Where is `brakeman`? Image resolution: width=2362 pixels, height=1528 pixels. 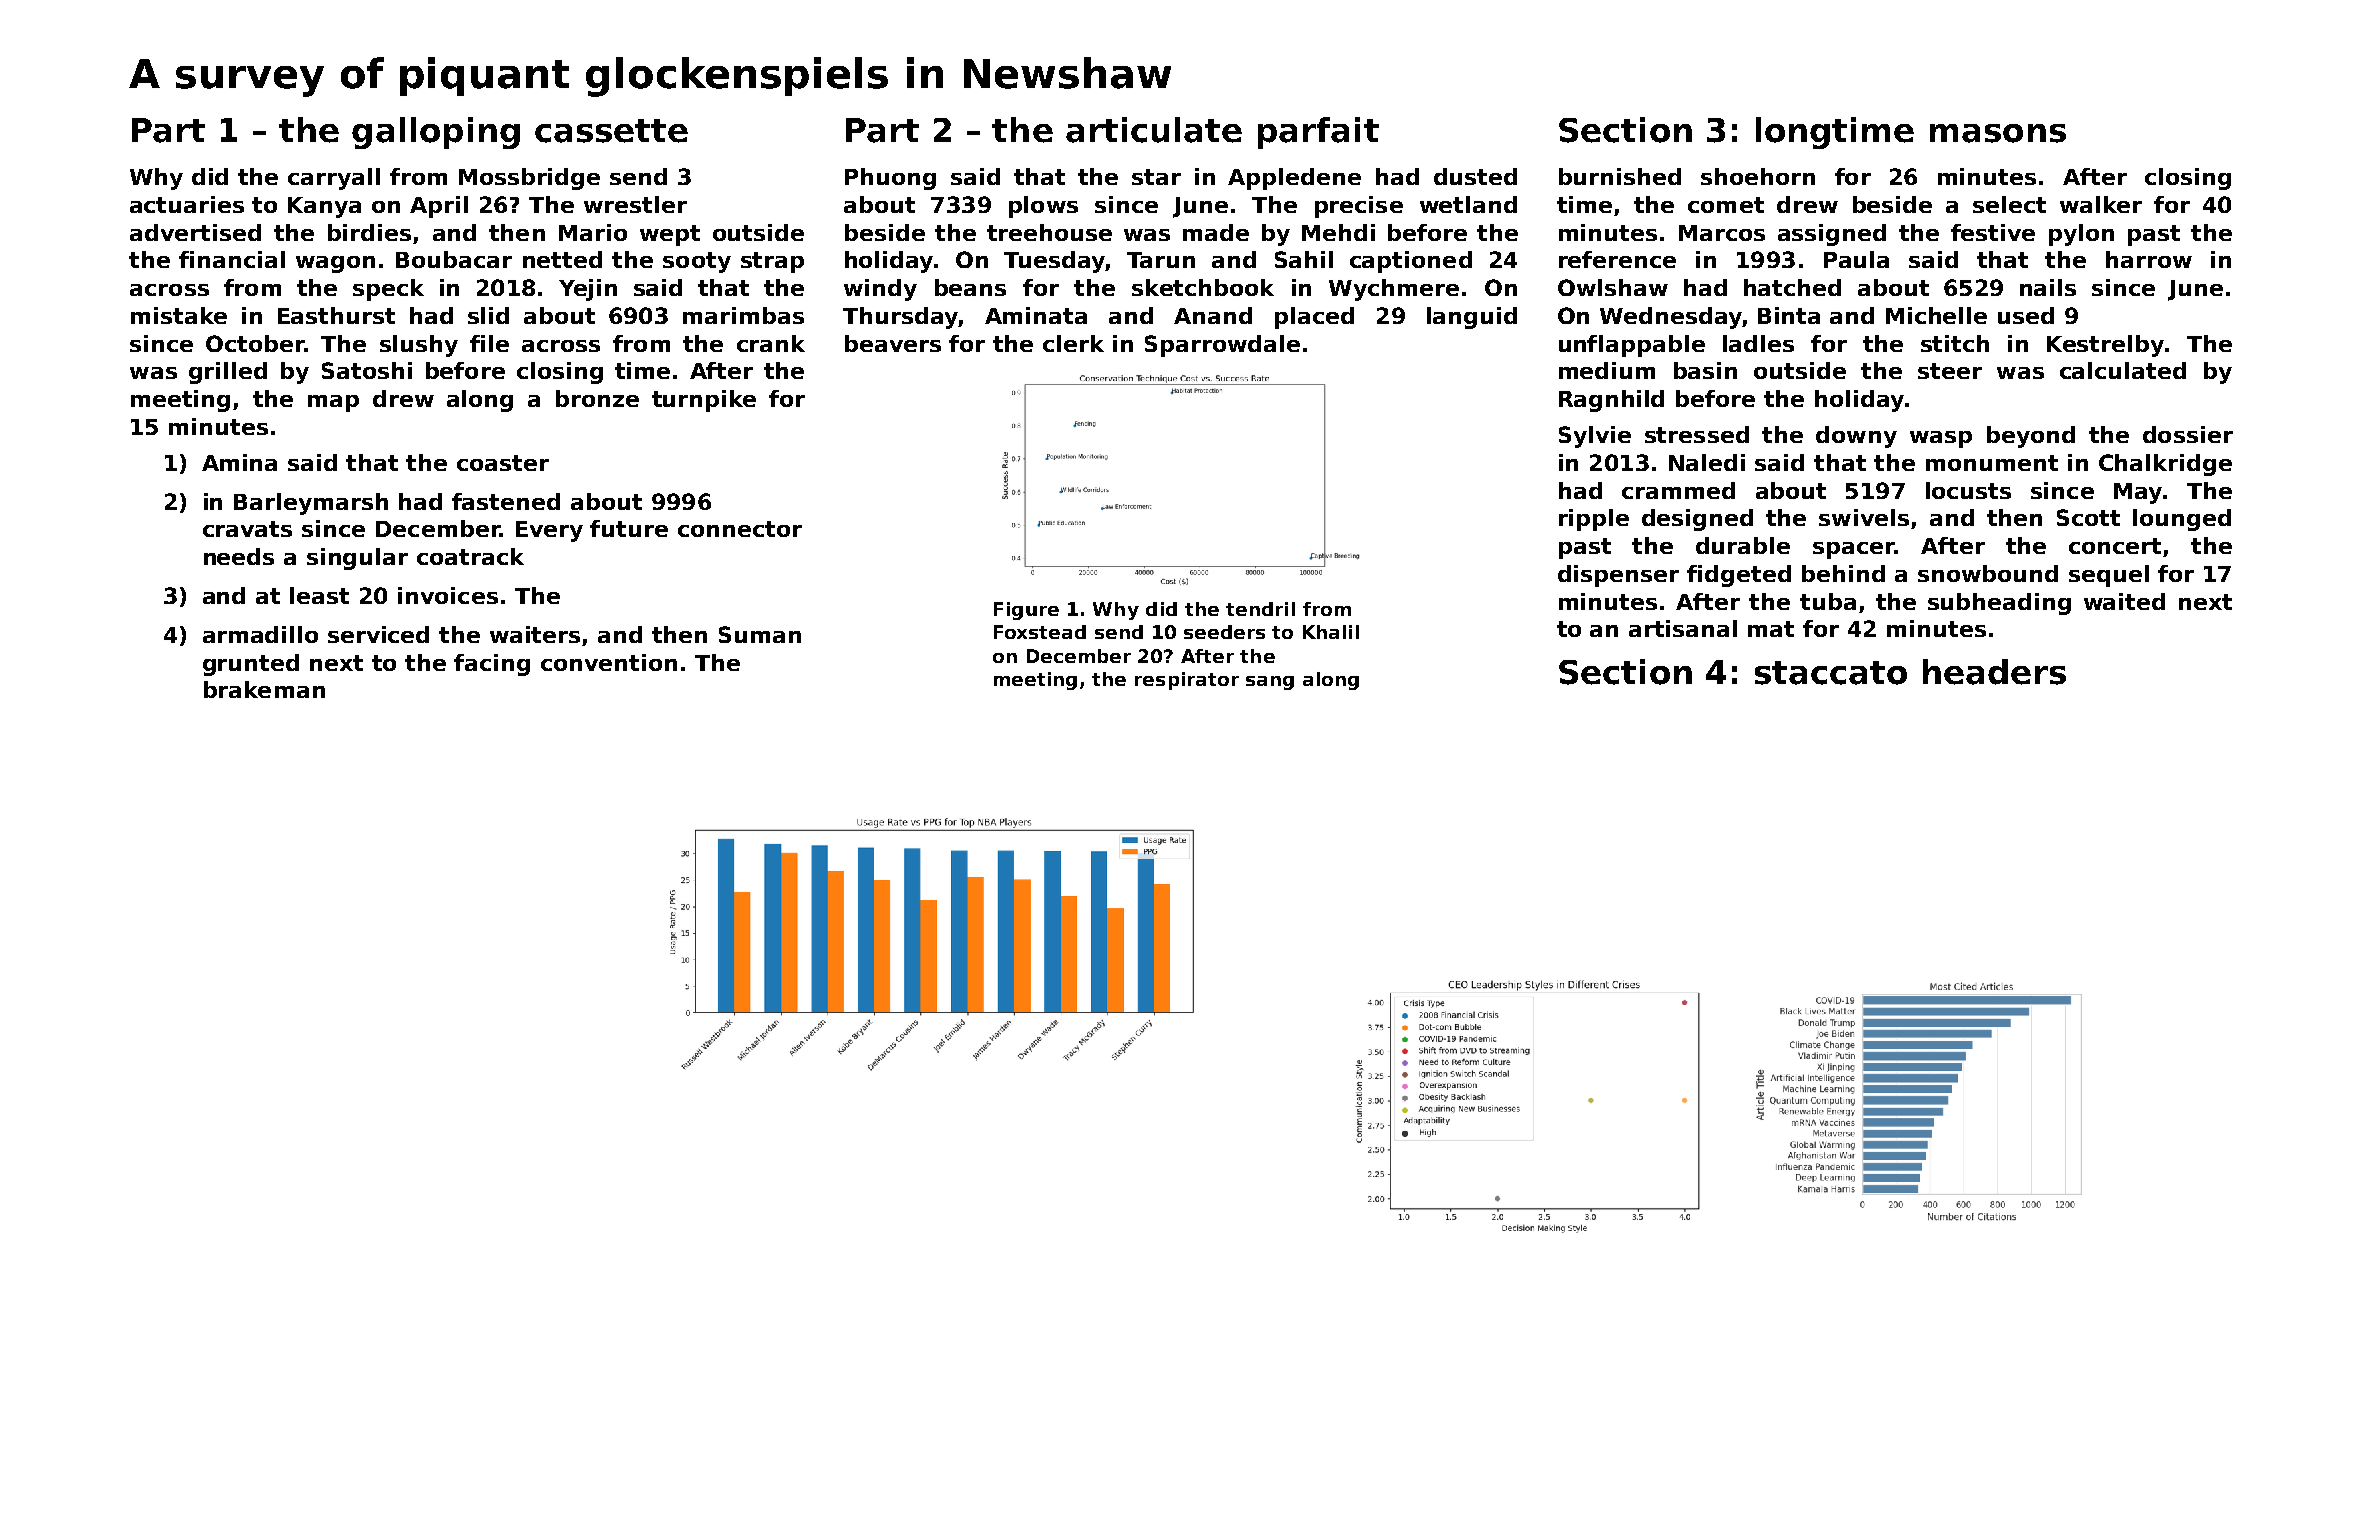 brakeman is located at coordinates (264, 689).
